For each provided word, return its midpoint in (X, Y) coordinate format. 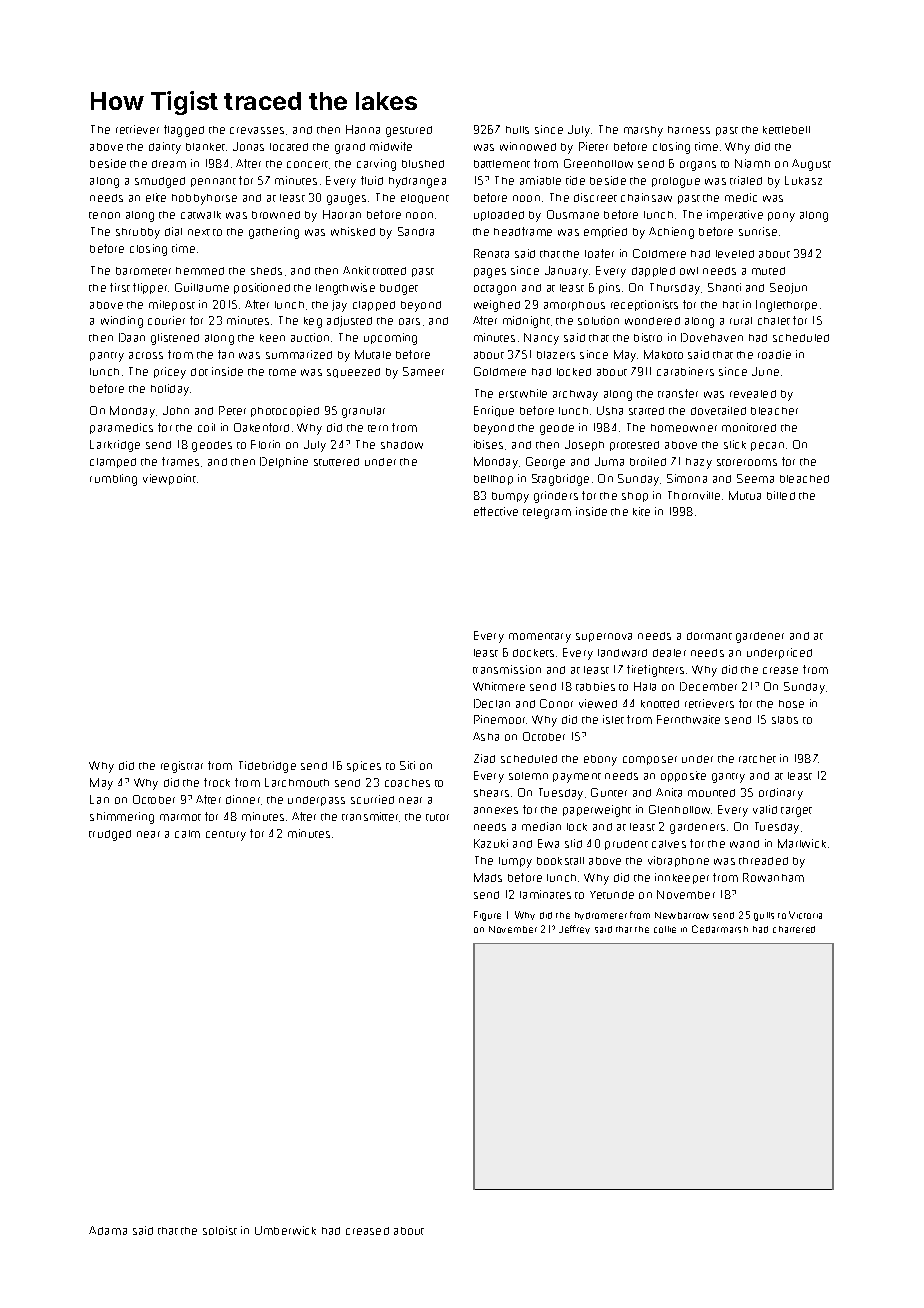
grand (350, 148)
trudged (110, 835)
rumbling (113, 480)
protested (634, 446)
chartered (794, 929)
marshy (643, 131)
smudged (160, 182)
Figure (487, 916)
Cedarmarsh (720, 929)
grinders (556, 497)
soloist (220, 1230)
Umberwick (285, 1230)
